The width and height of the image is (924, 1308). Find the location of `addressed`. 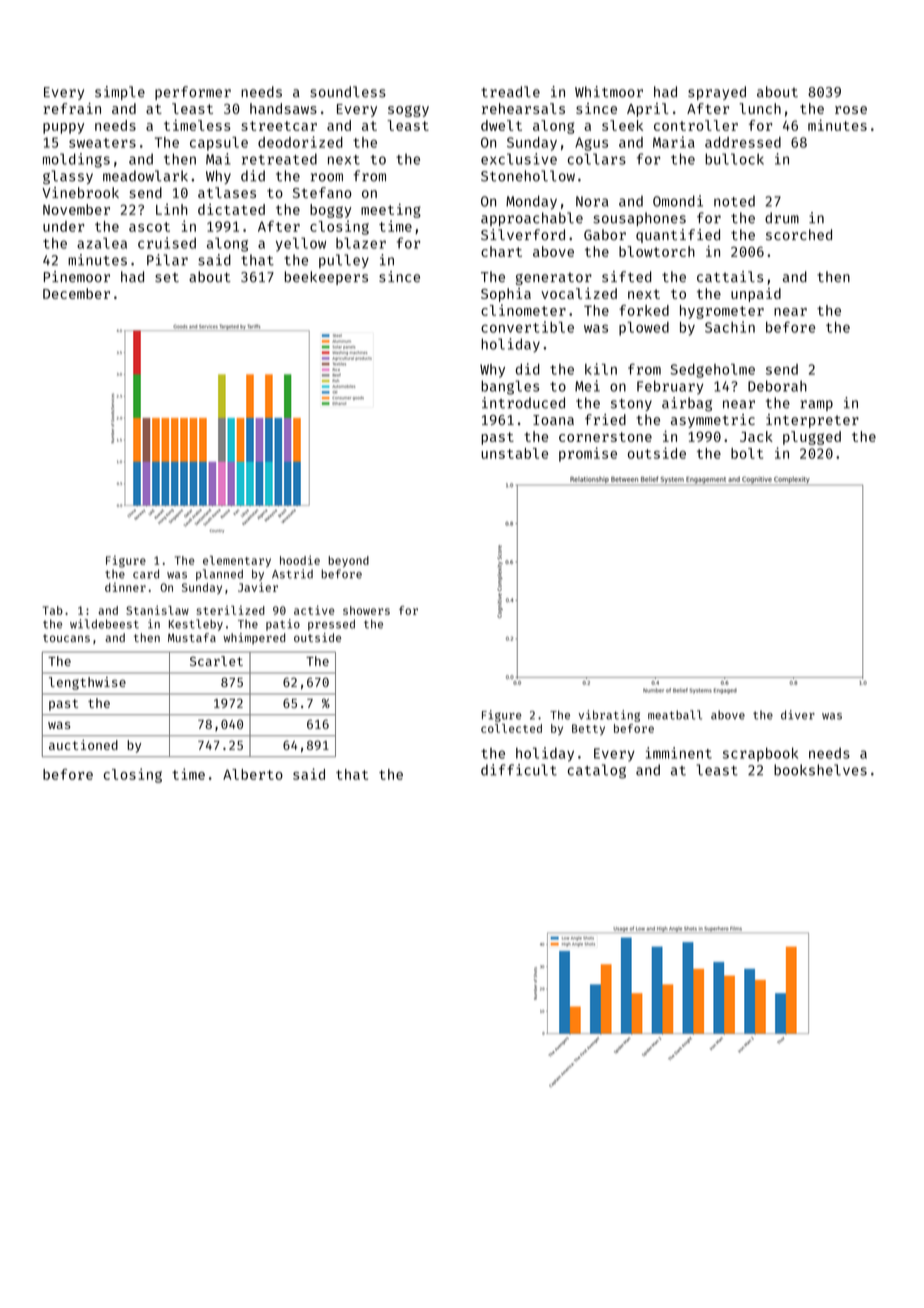

addressed is located at coordinates (743, 142).
